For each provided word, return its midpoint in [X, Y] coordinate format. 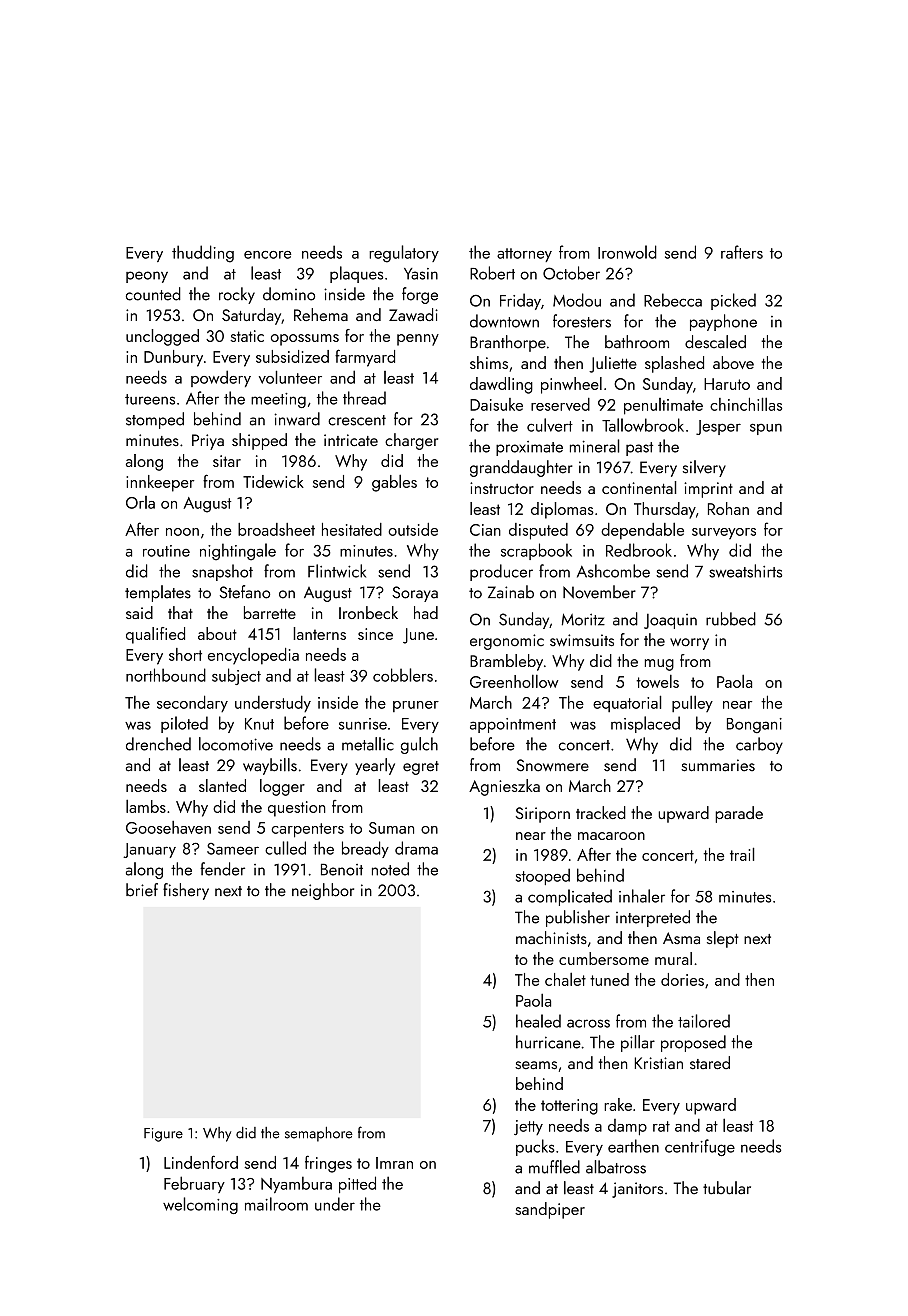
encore [268, 255]
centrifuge [700, 1147]
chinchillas [746, 404]
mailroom [276, 1204]
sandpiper [550, 1210]
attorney [524, 255]
